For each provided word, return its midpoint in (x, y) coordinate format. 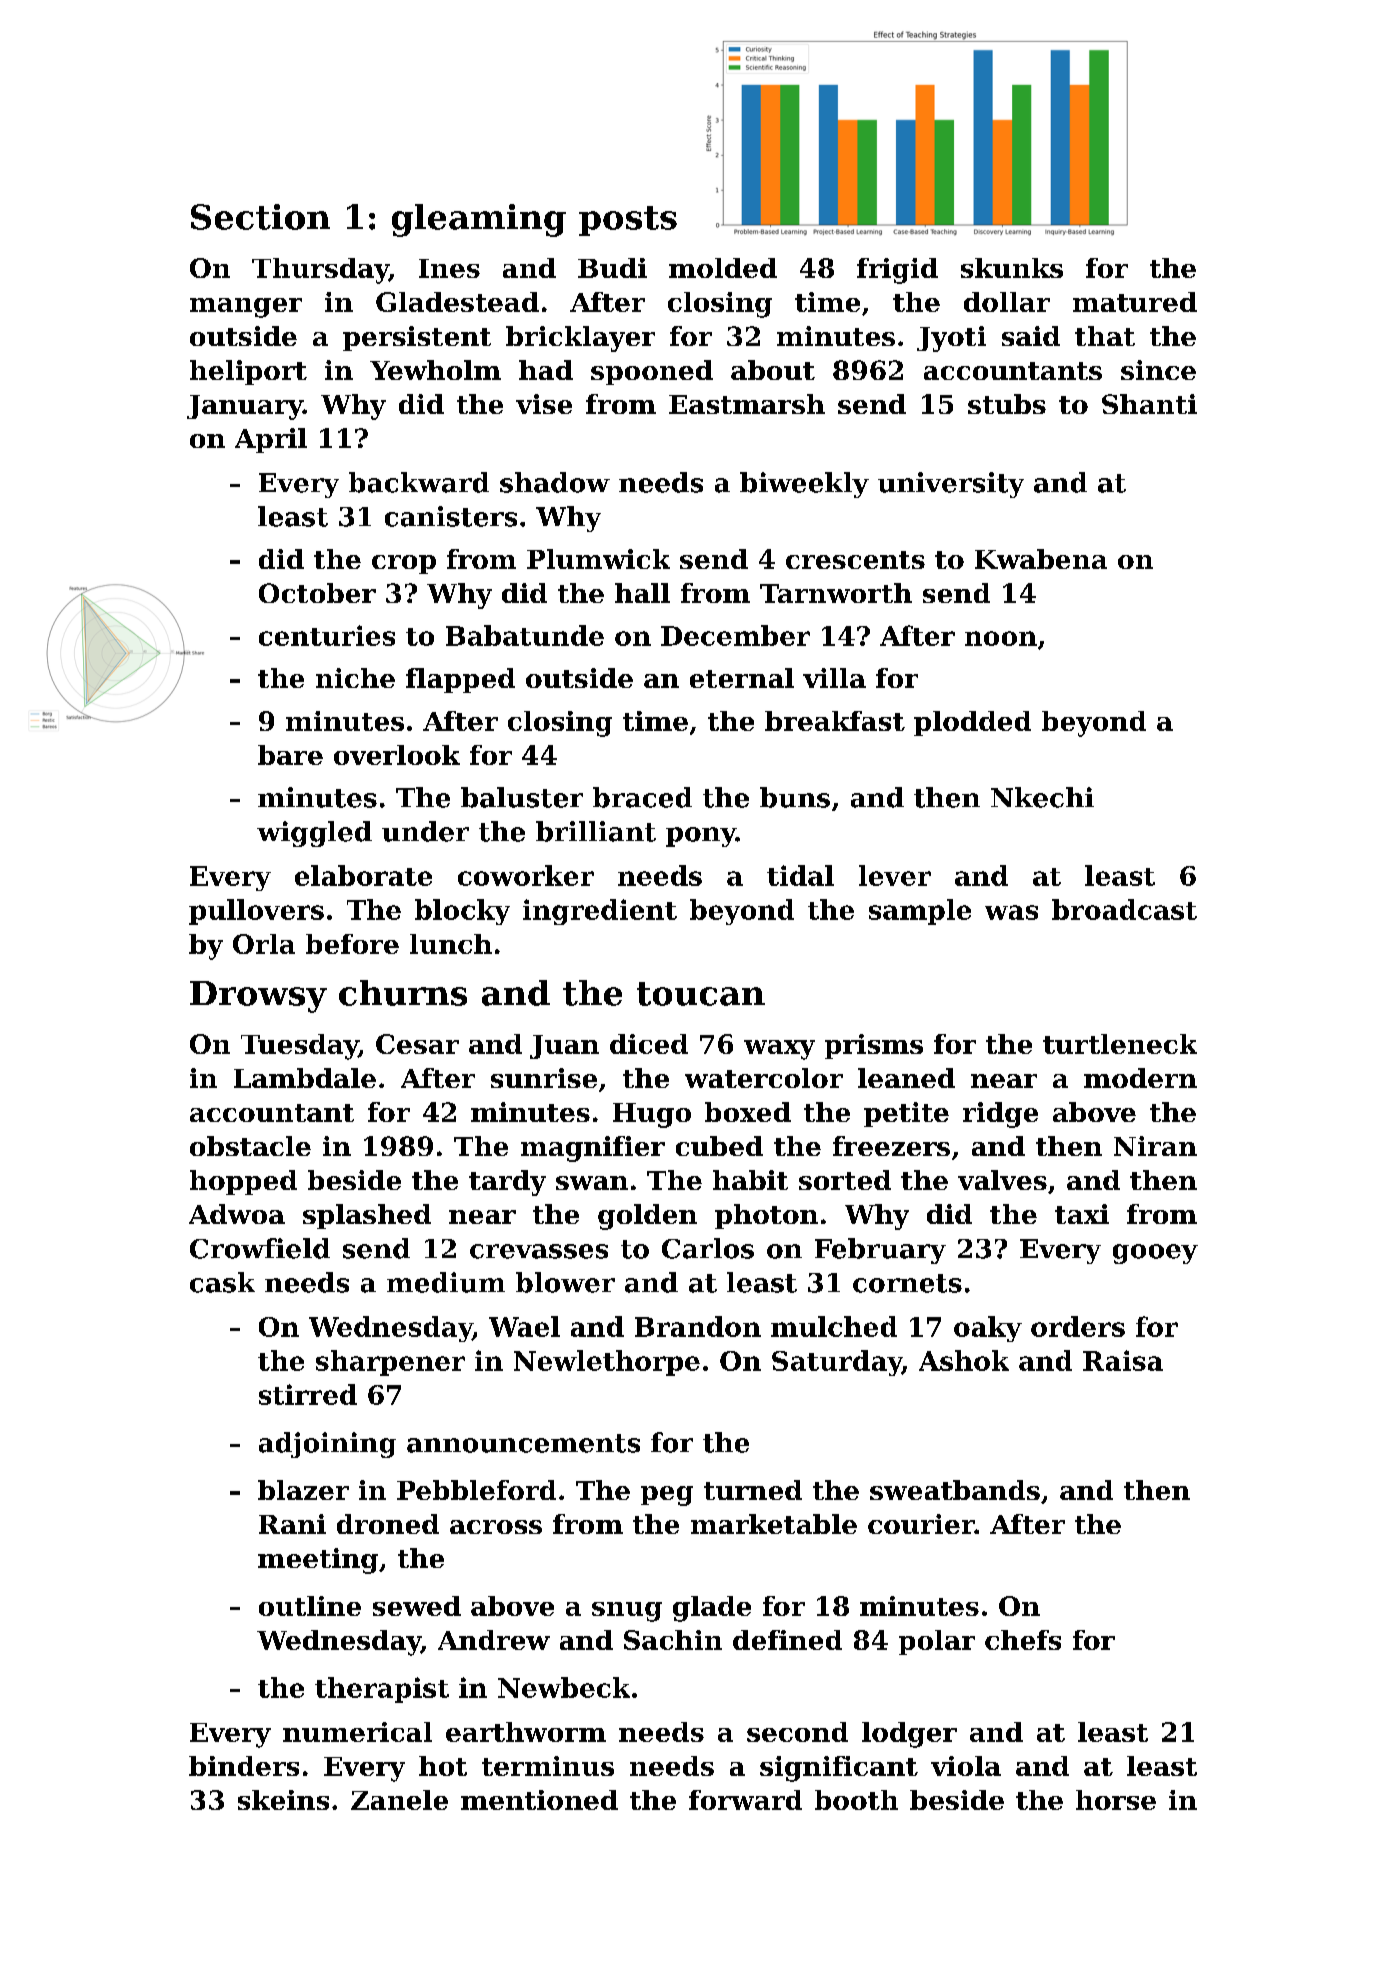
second (797, 1732)
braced (642, 797)
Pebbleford (476, 1490)
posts (628, 221)
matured (1135, 302)
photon (766, 1216)
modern (1140, 1078)
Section (260, 217)
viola (966, 1766)
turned (753, 1490)
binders (244, 1766)
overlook (397, 755)
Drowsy (258, 997)
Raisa (1123, 1360)
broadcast (1124, 909)
